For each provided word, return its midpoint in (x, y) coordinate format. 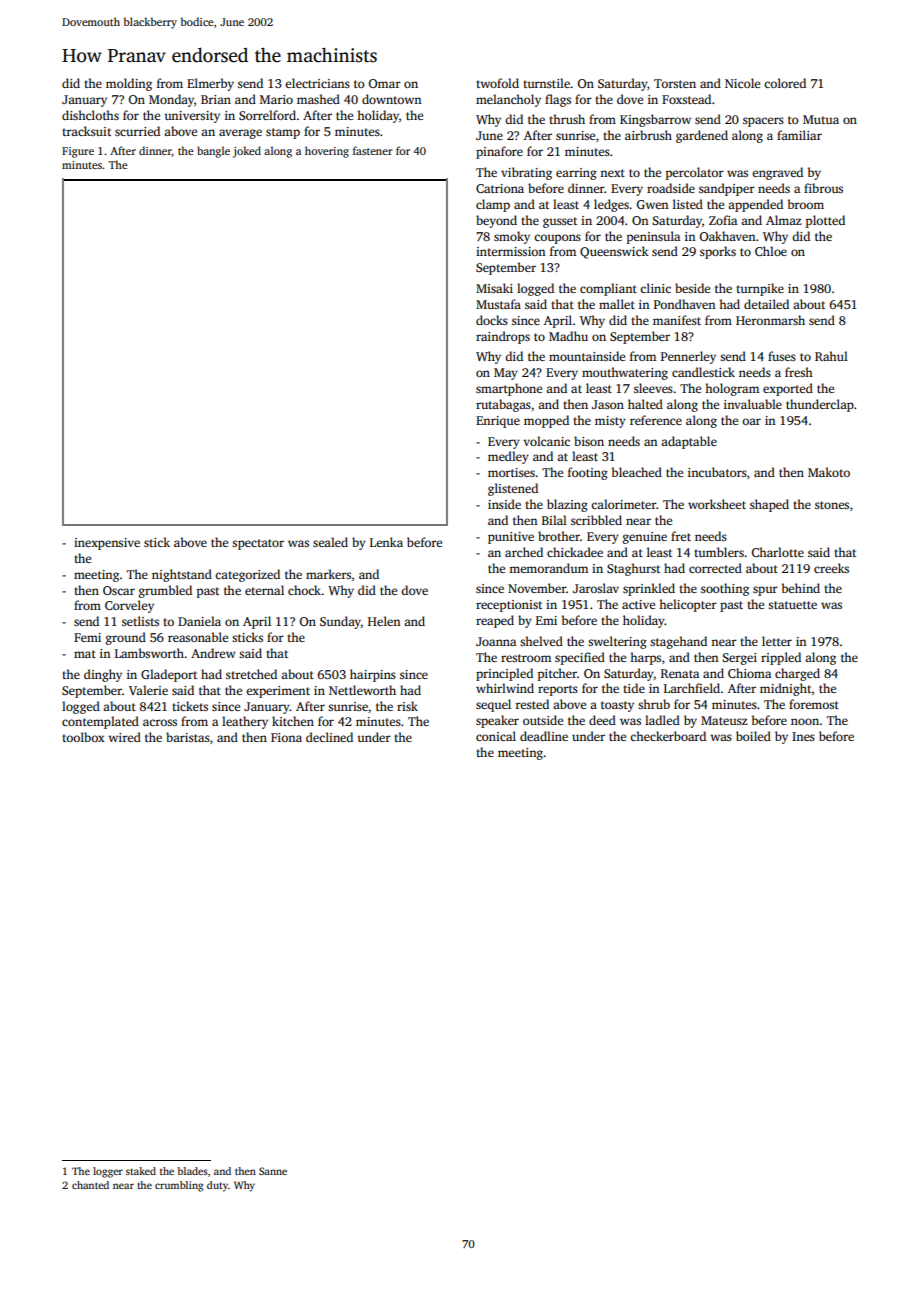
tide (634, 688)
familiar (799, 135)
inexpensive (107, 544)
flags (558, 100)
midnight (786, 689)
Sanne (273, 1171)
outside (543, 720)
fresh (799, 372)
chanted (90, 1185)
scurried (137, 131)
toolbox (83, 737)
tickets (190, 706)
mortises (511, 472)
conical (496, 736)
